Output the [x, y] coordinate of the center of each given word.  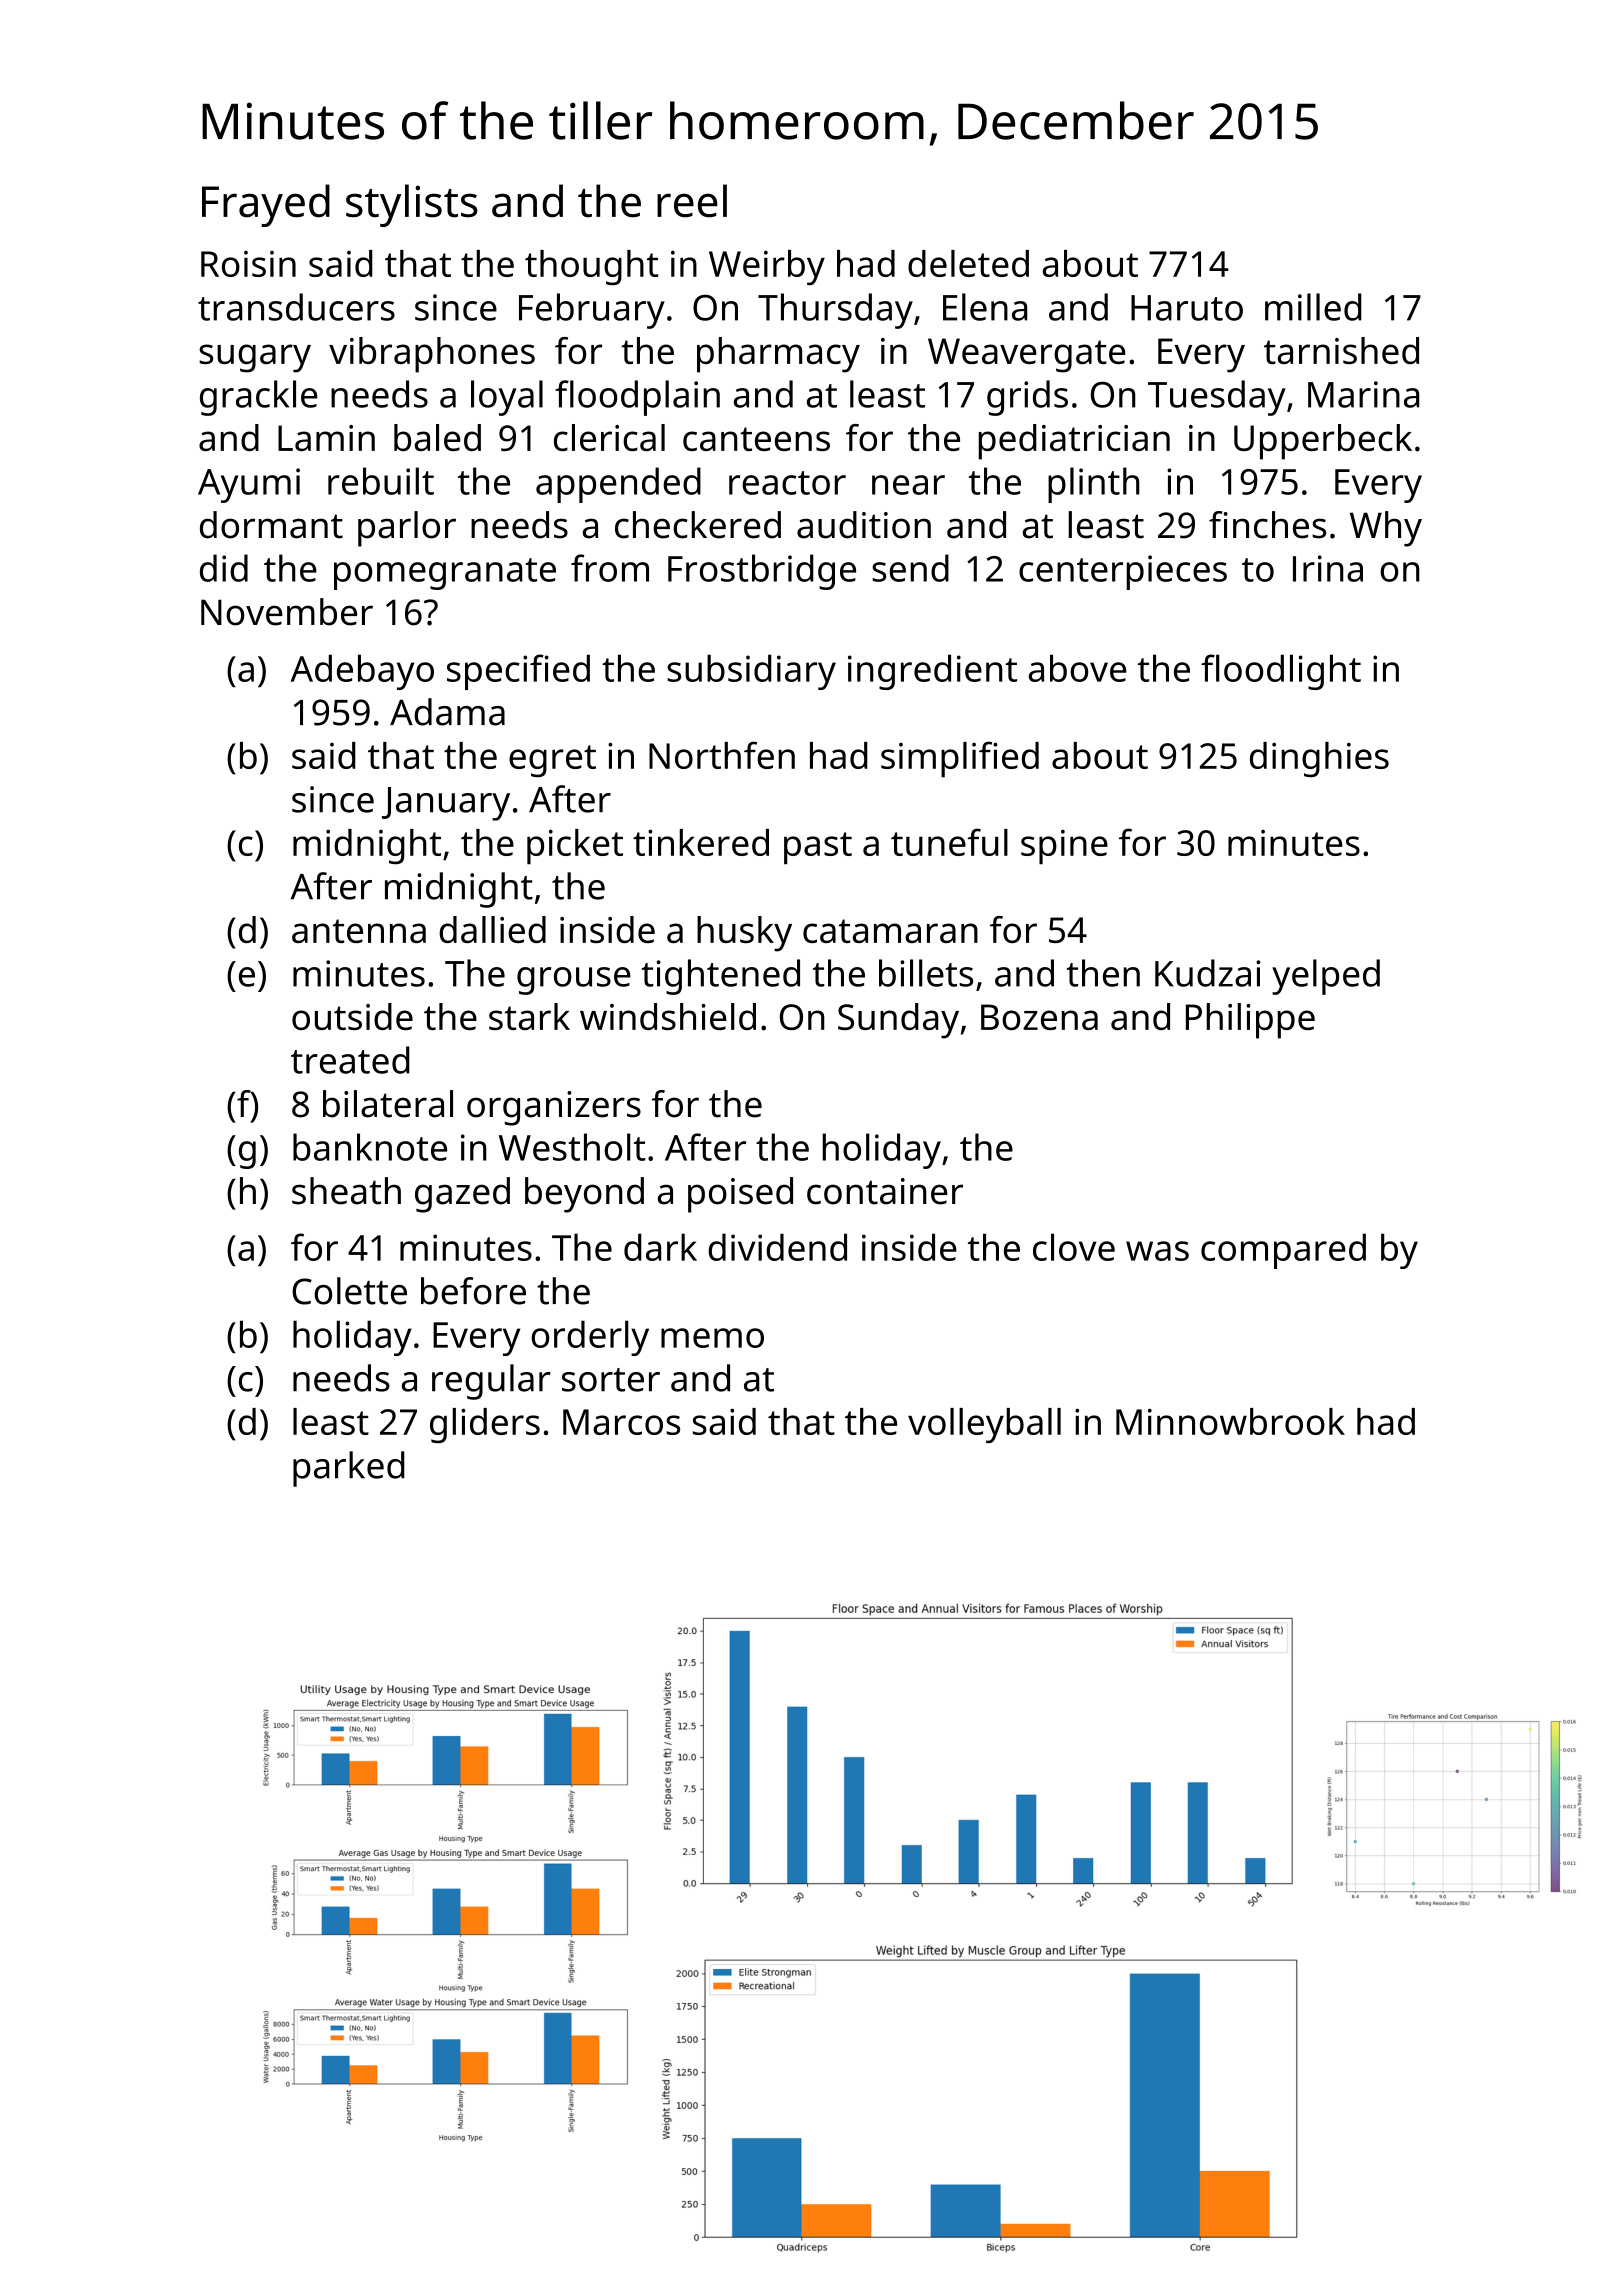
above [1078, 668]
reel [692, 201]
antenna [359, 931]
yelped [1326, 977]
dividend [777, 1247]
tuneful [949, 842]
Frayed [266, 205]
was [1157, 1251]
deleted [968, 263]
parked [349, 1469]
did [224, 568]
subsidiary [751, 672]
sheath [346, 1191]
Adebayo [362, 672]
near [908, 485]
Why [1386, 529]
